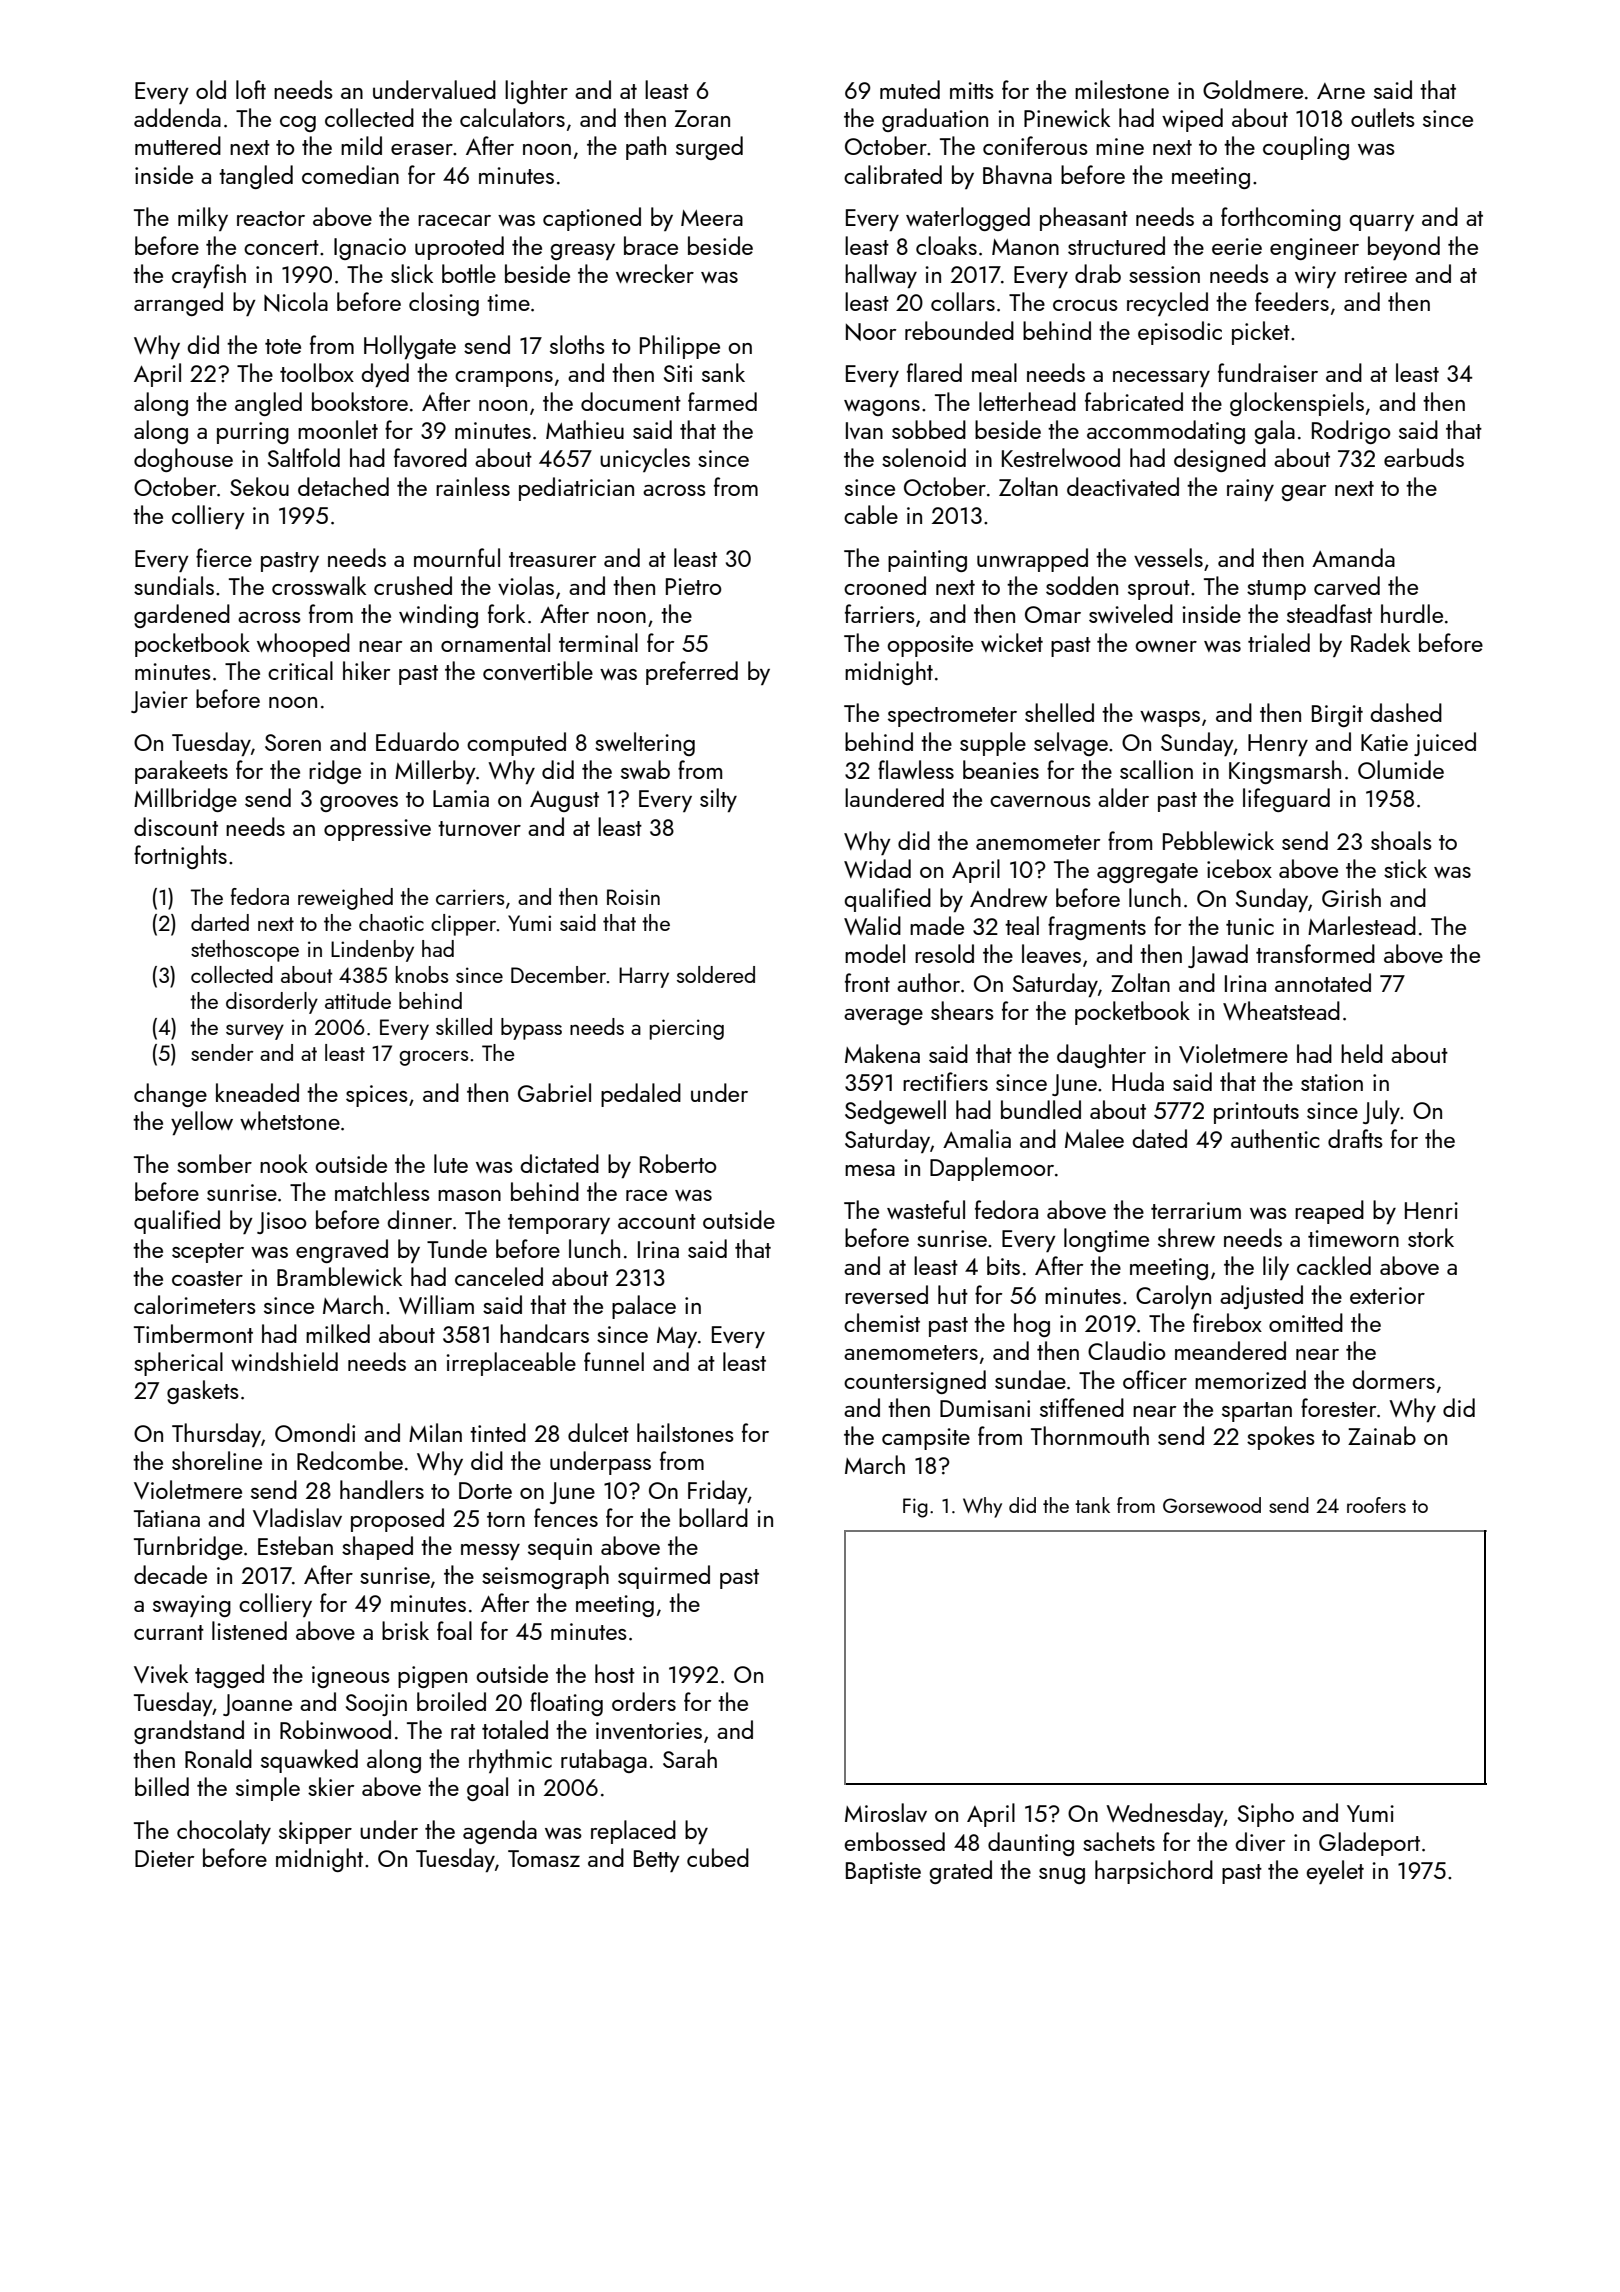 The width and height of the document is (1620, 2292). I want to click on held, so click(1362, 1053).
